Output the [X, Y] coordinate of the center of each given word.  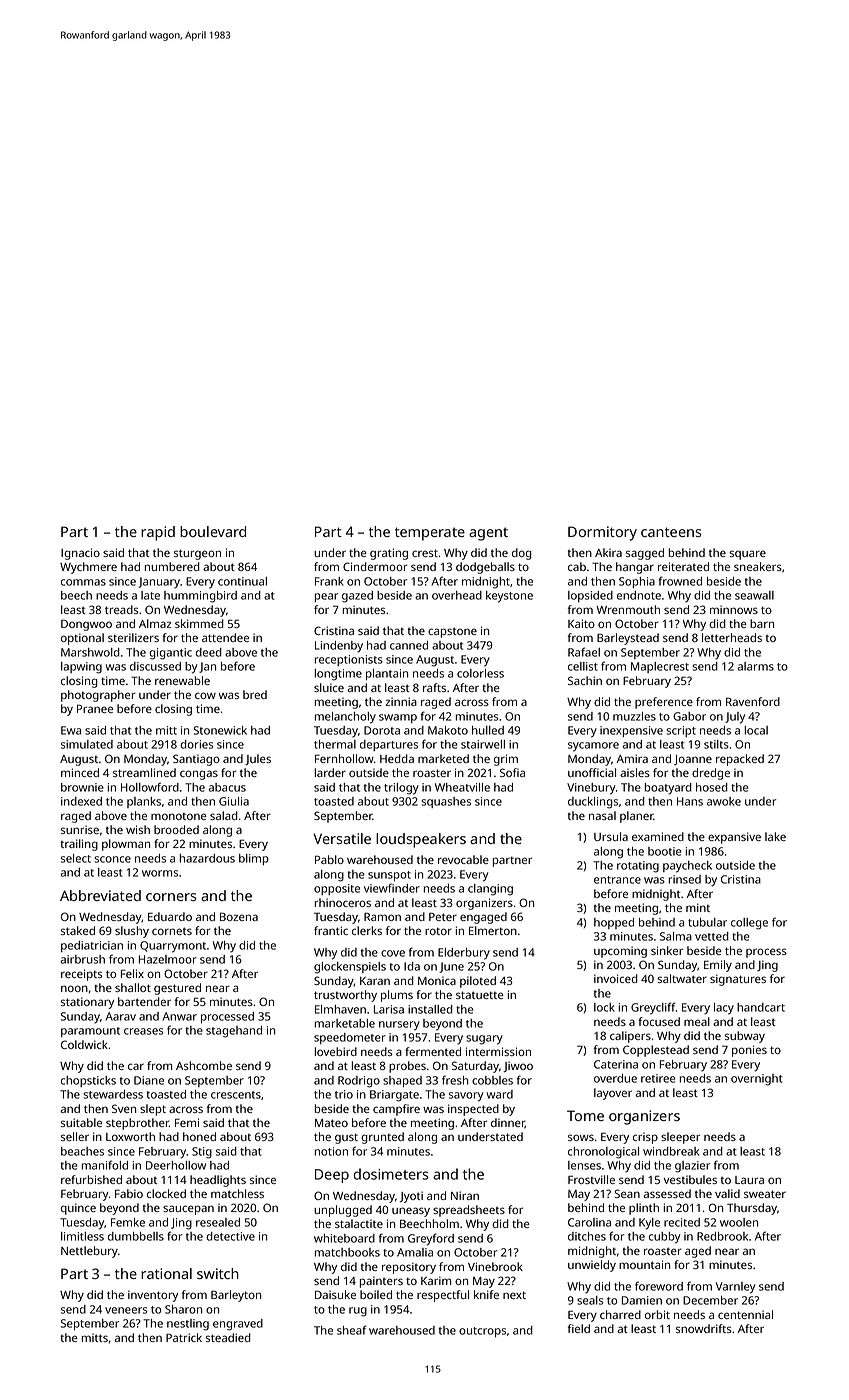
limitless [82, 1236]
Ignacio [80, 554]
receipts [82, 975]
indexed [81, 801]
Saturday [475, 1067]
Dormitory [602, 533]
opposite [337, 889]
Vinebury [591, 789]
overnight [757, 1080]
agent [488, 534]
